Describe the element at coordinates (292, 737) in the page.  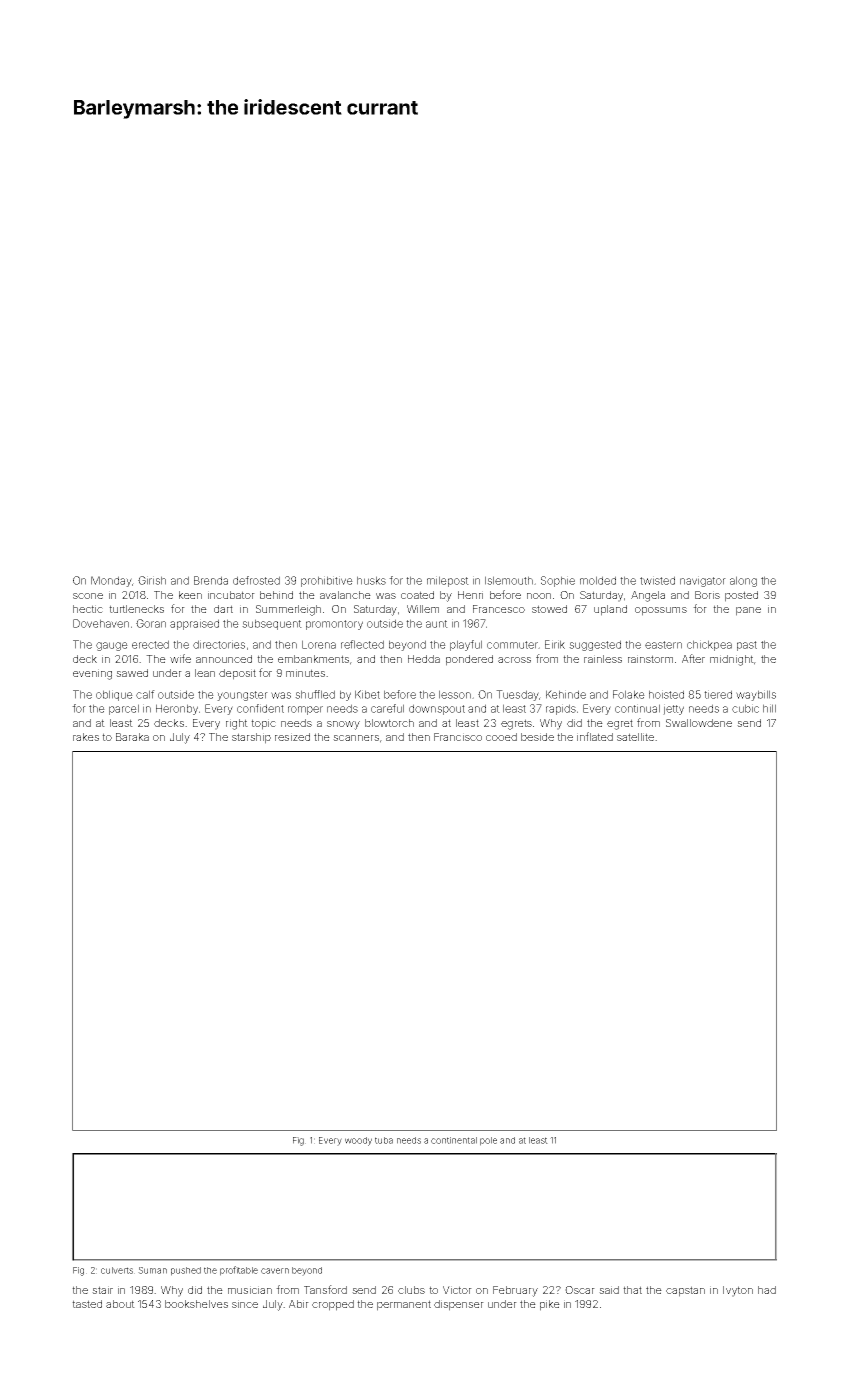
I see `resized` at that location.
